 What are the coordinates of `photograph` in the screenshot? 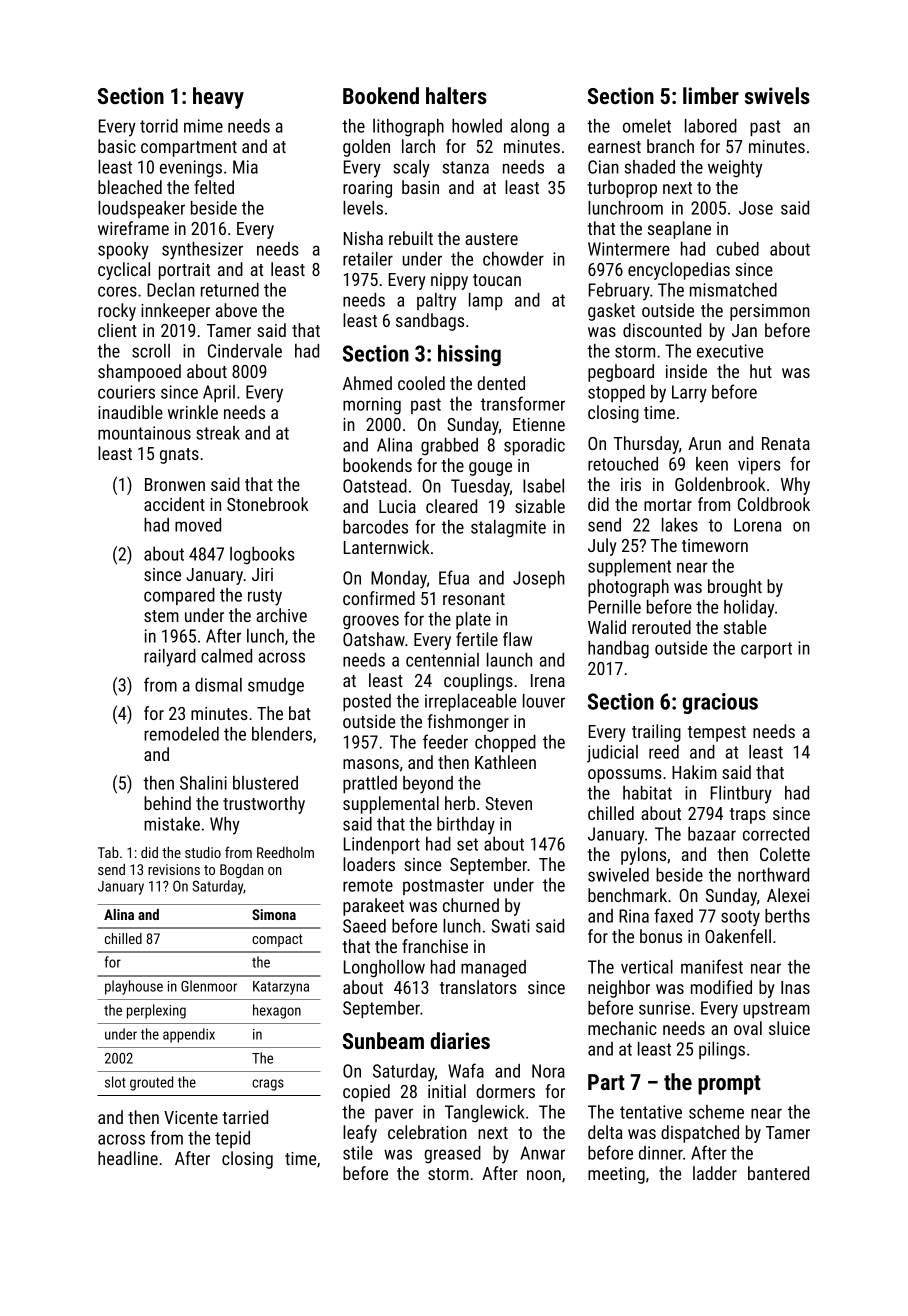 It's located at (628, 588).
